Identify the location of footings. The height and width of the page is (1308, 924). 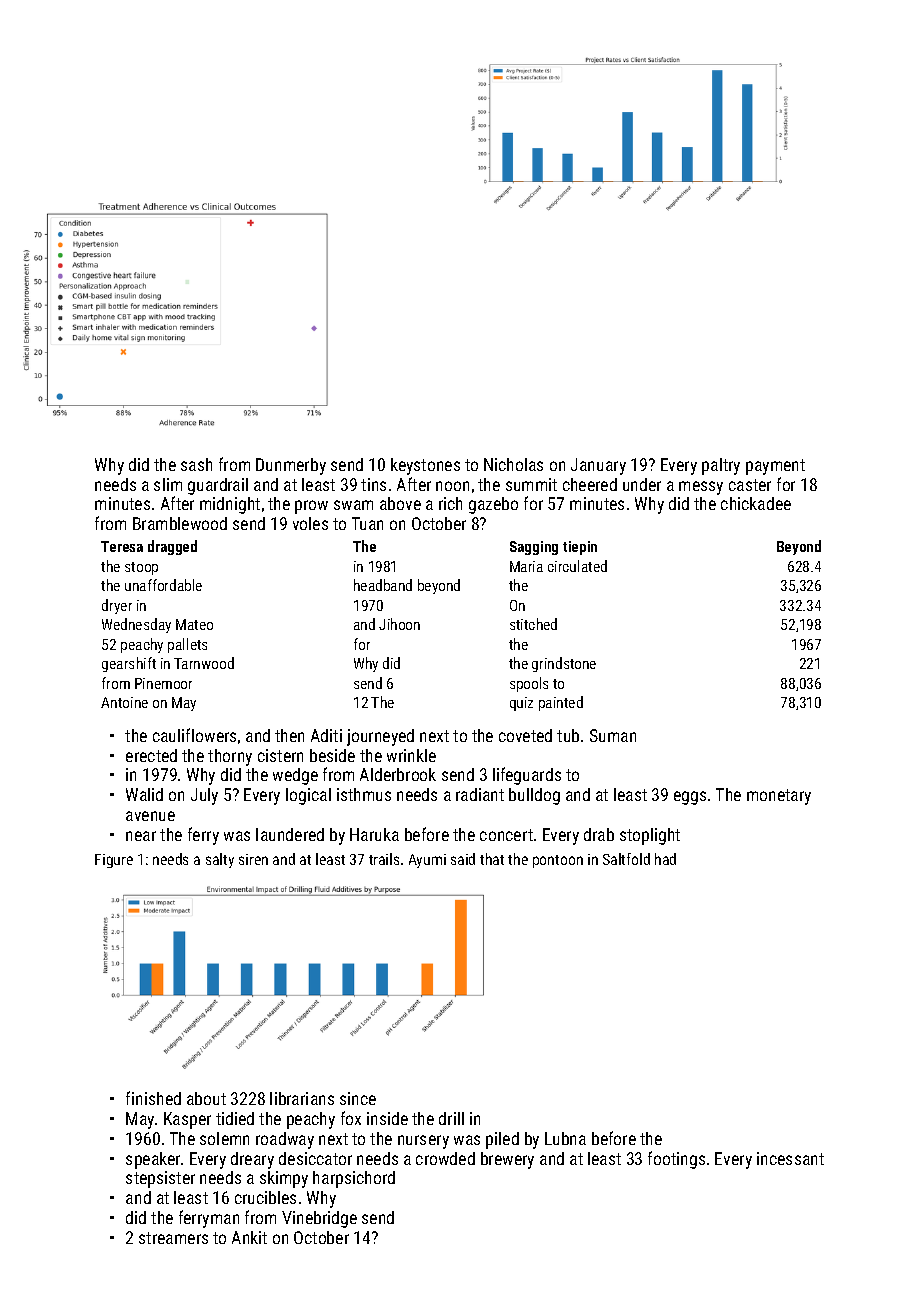
(676, 1160).
